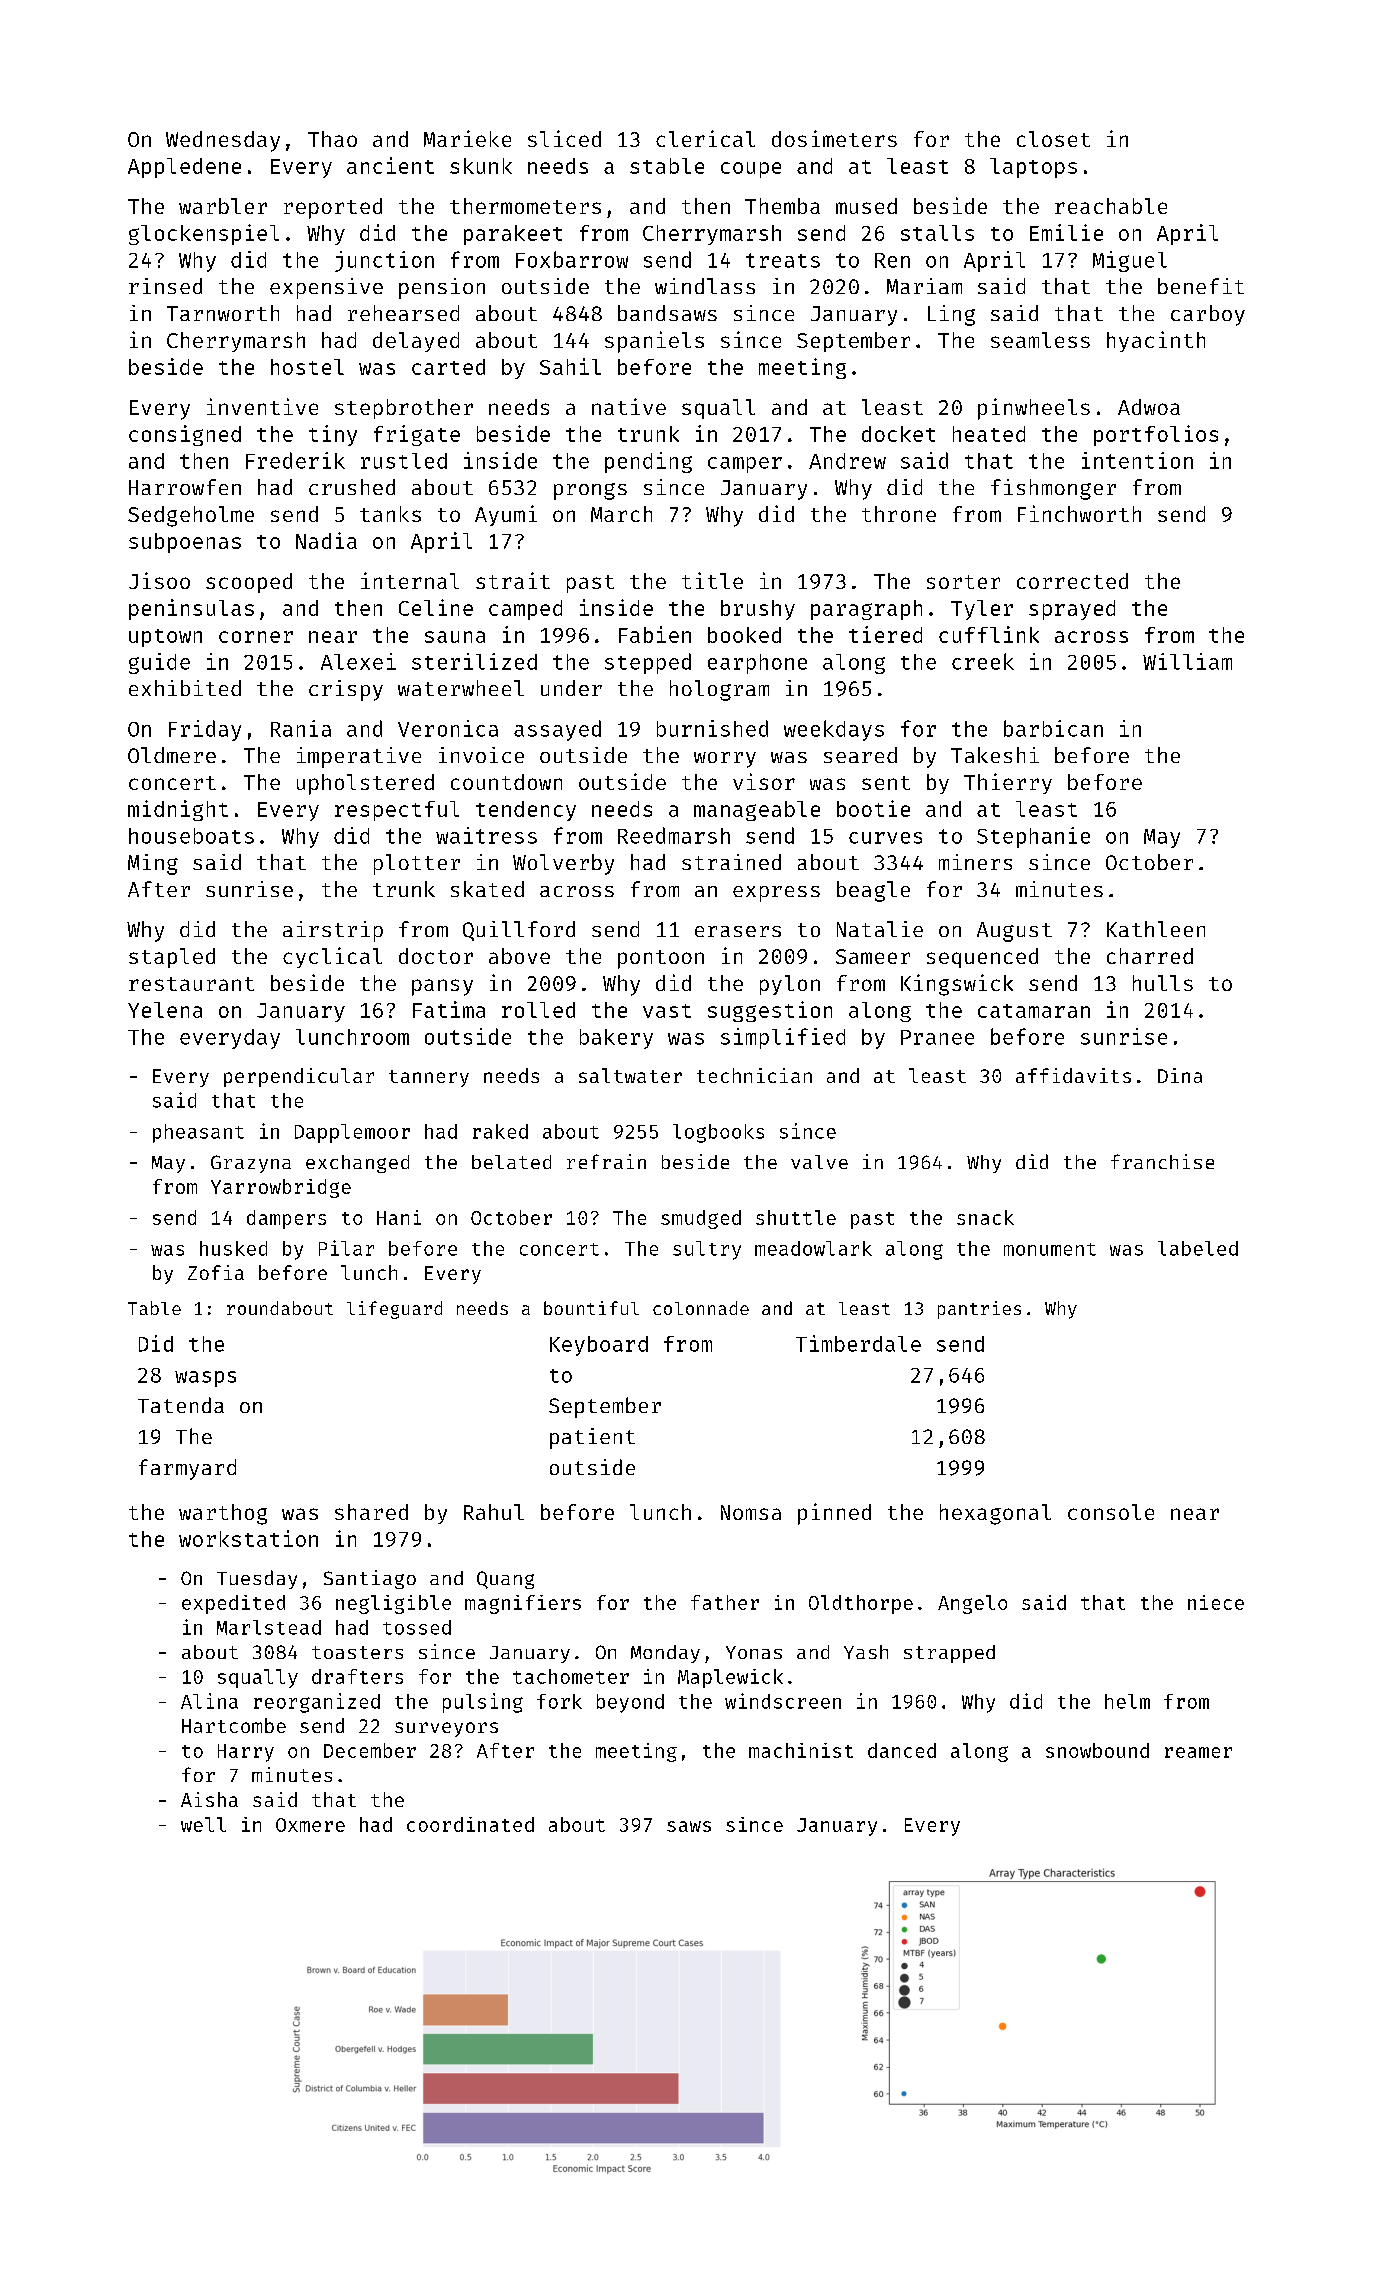 Image resolution: width=1381 pixels, height=2274 pixels. I want to click on clerical, so click(705, 138).
